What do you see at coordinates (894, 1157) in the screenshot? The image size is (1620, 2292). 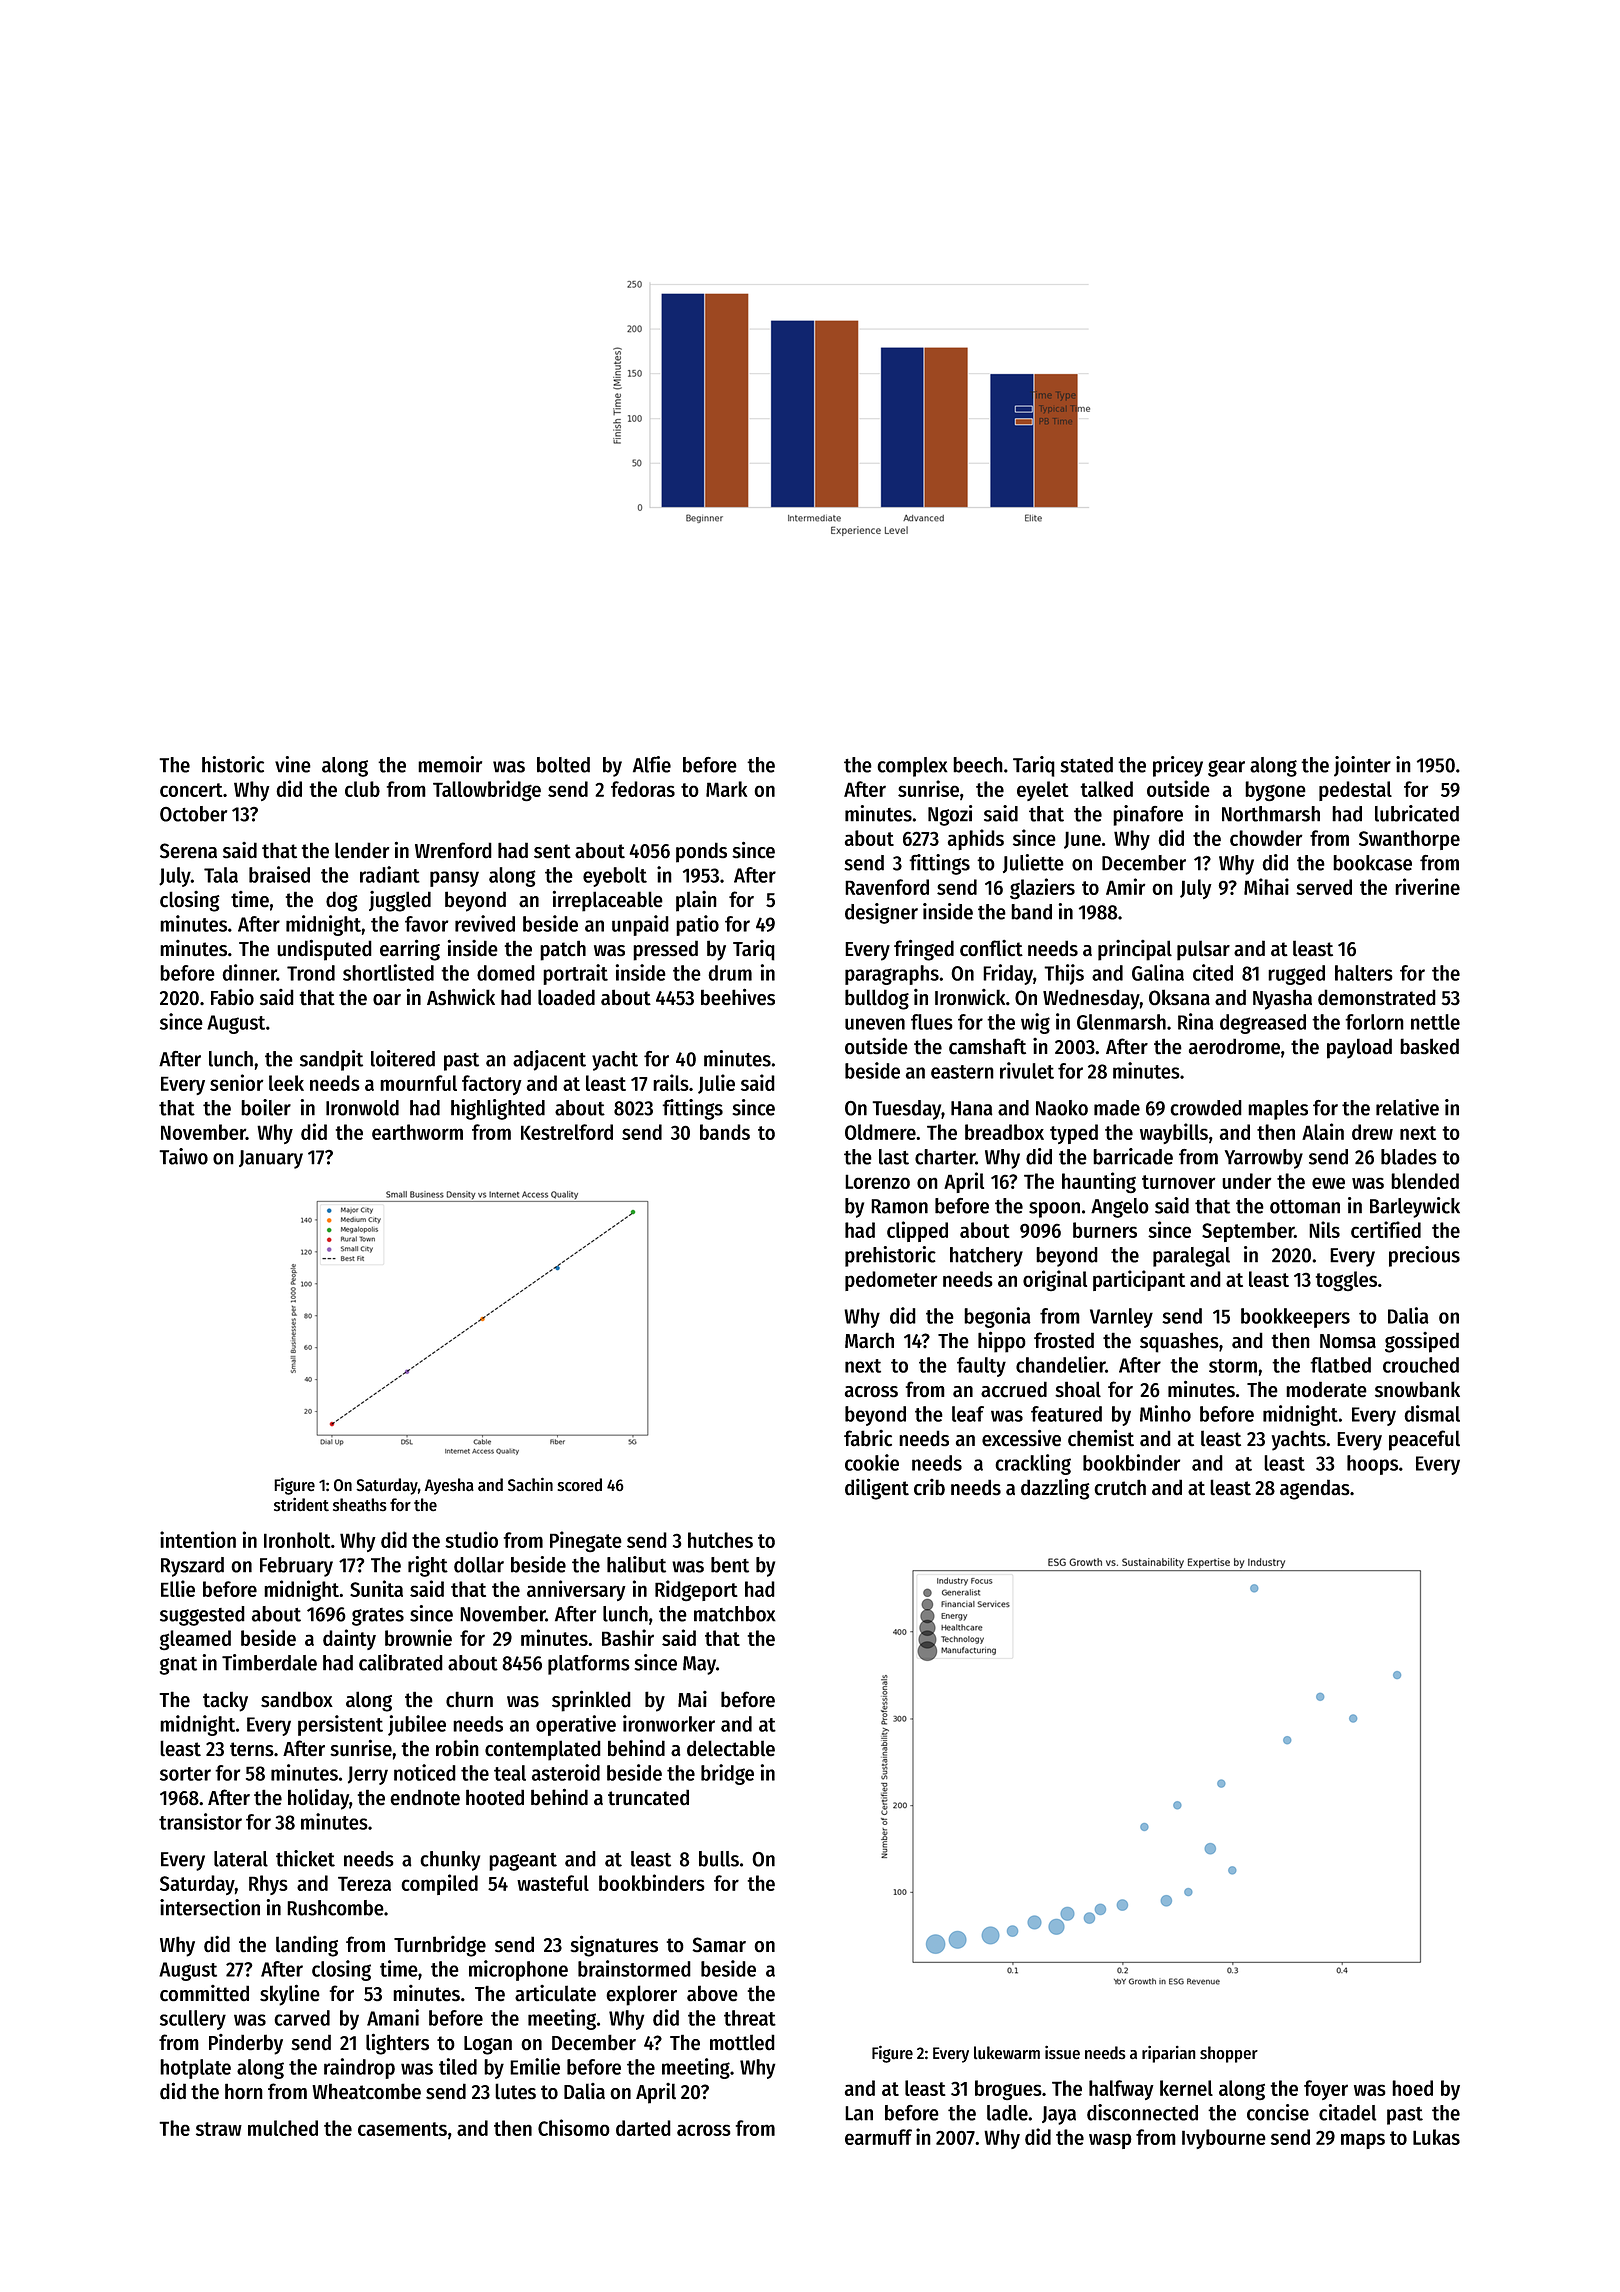 I see `last` at bounding box center [894, 1157].
